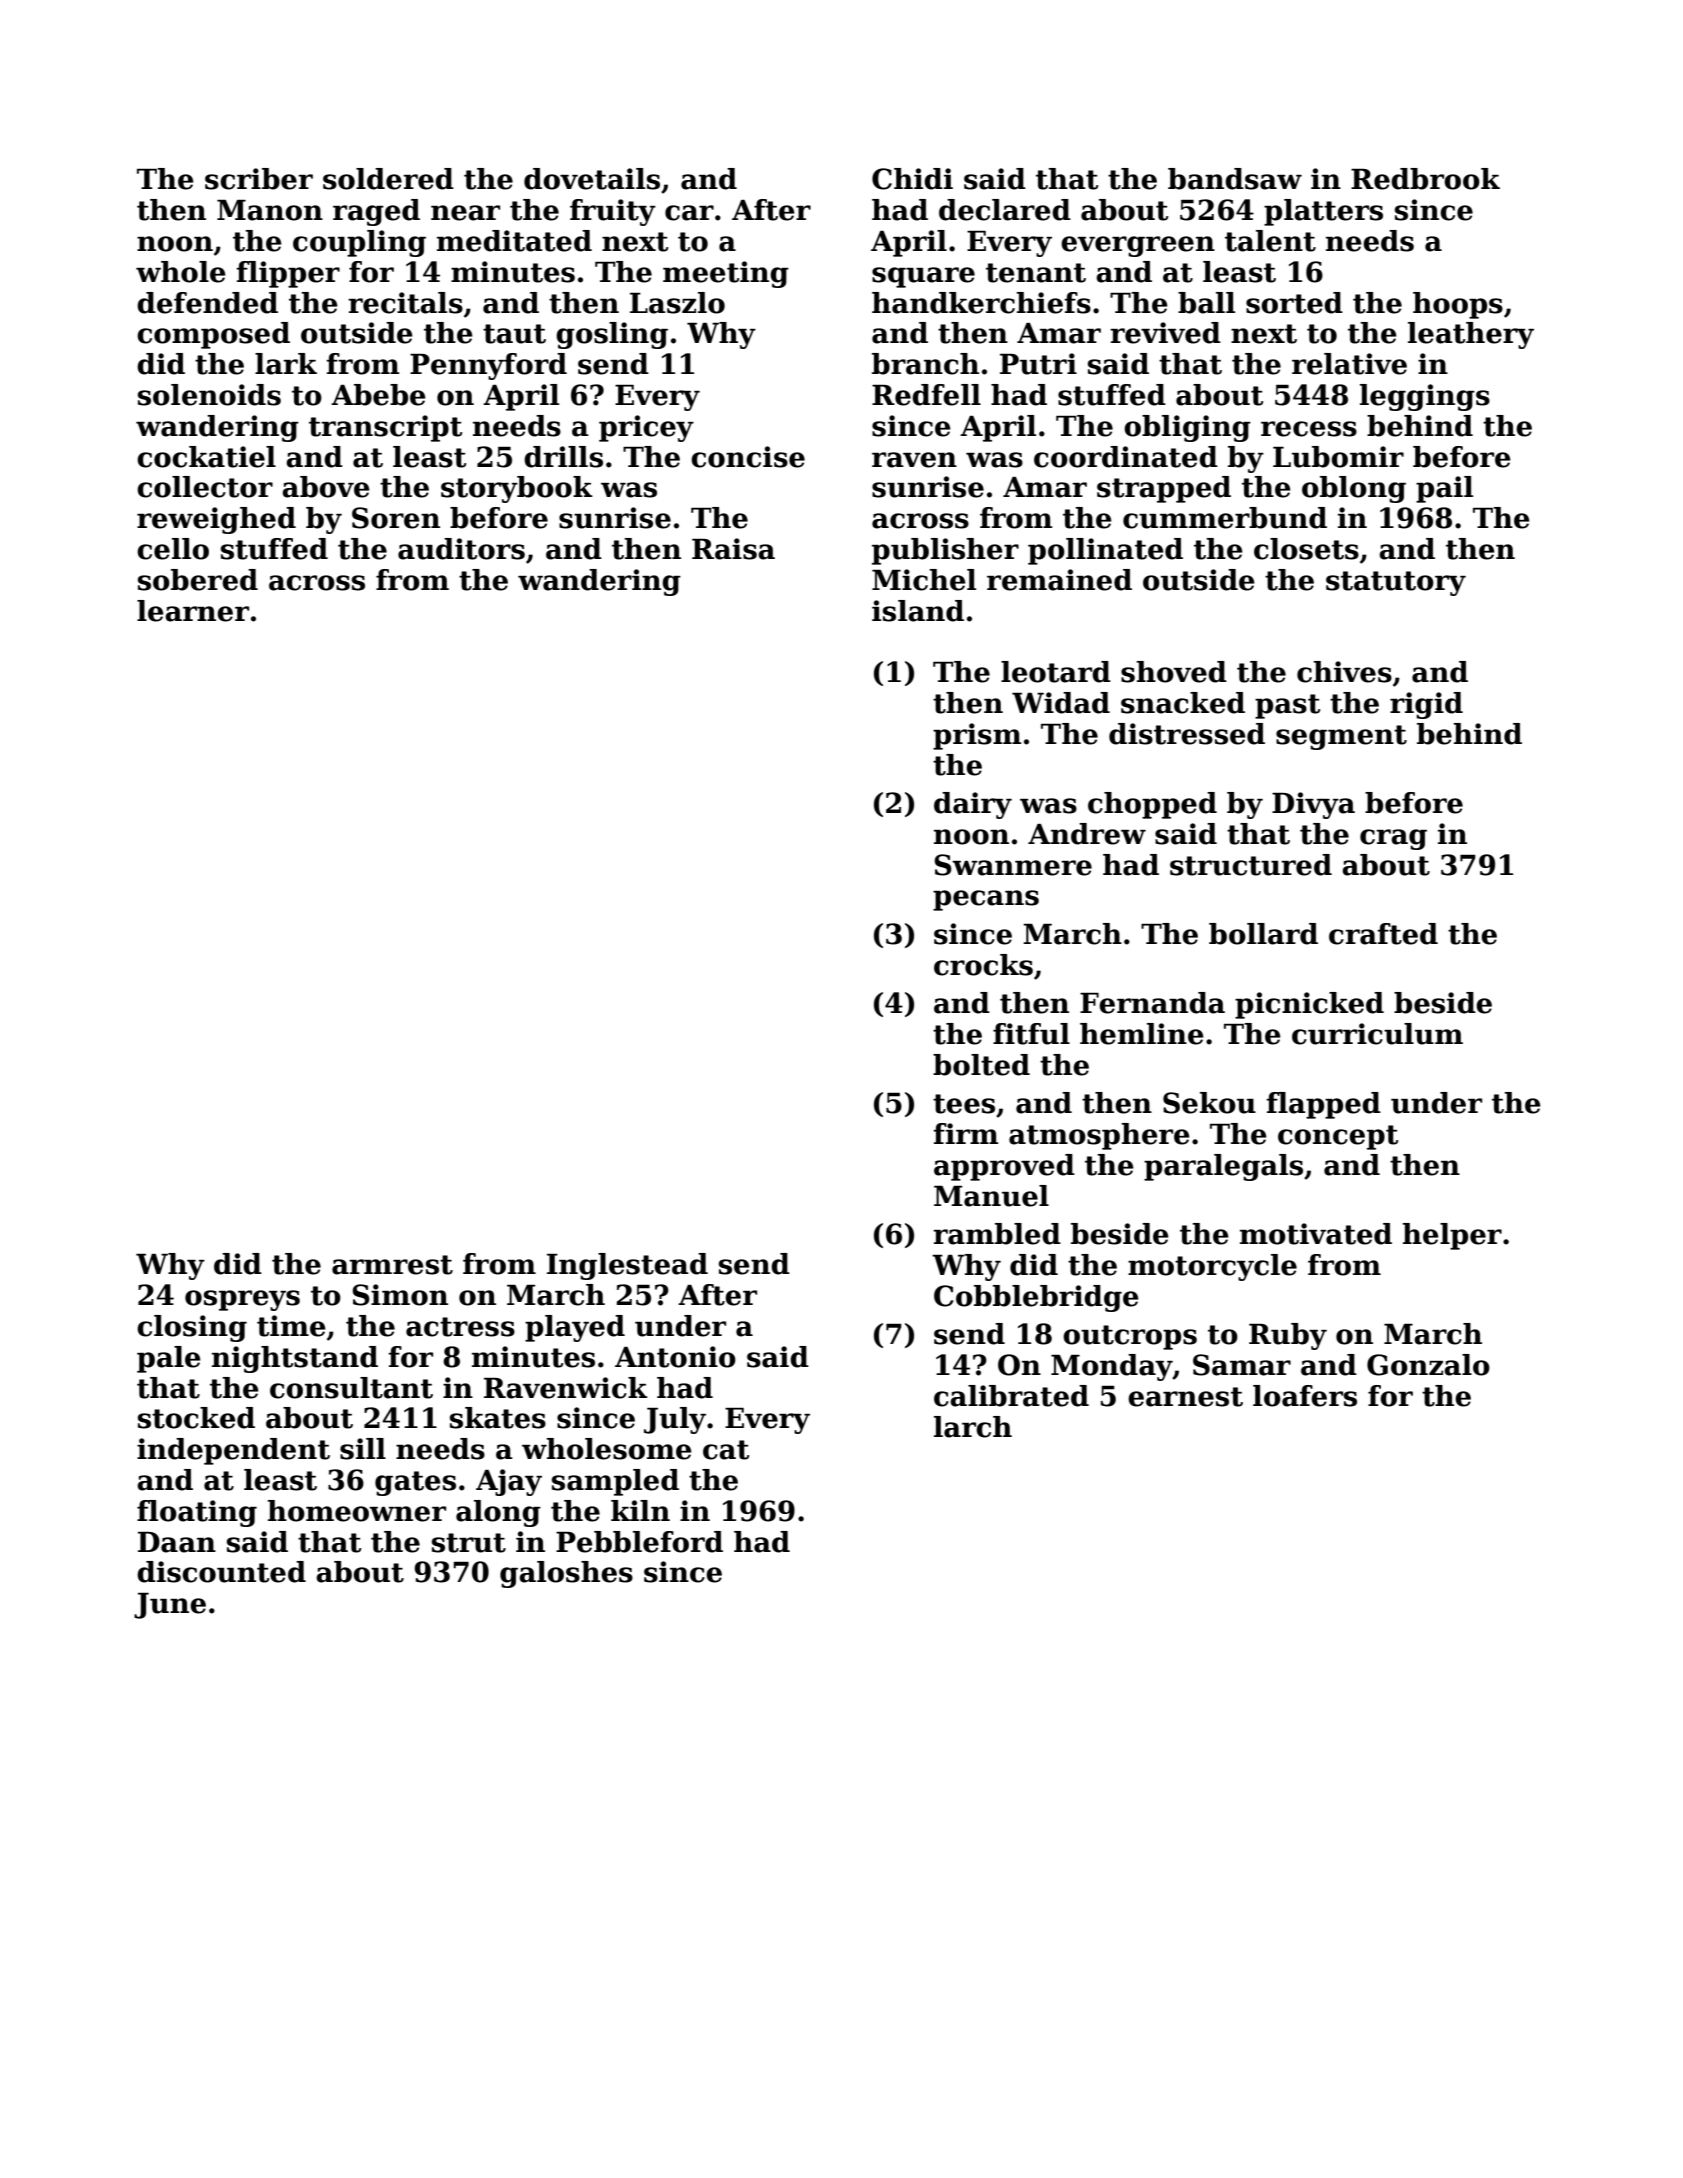 The width and height of the document is (1683, 2178). I want to click on Pebbleford, so click(639, 1542).
